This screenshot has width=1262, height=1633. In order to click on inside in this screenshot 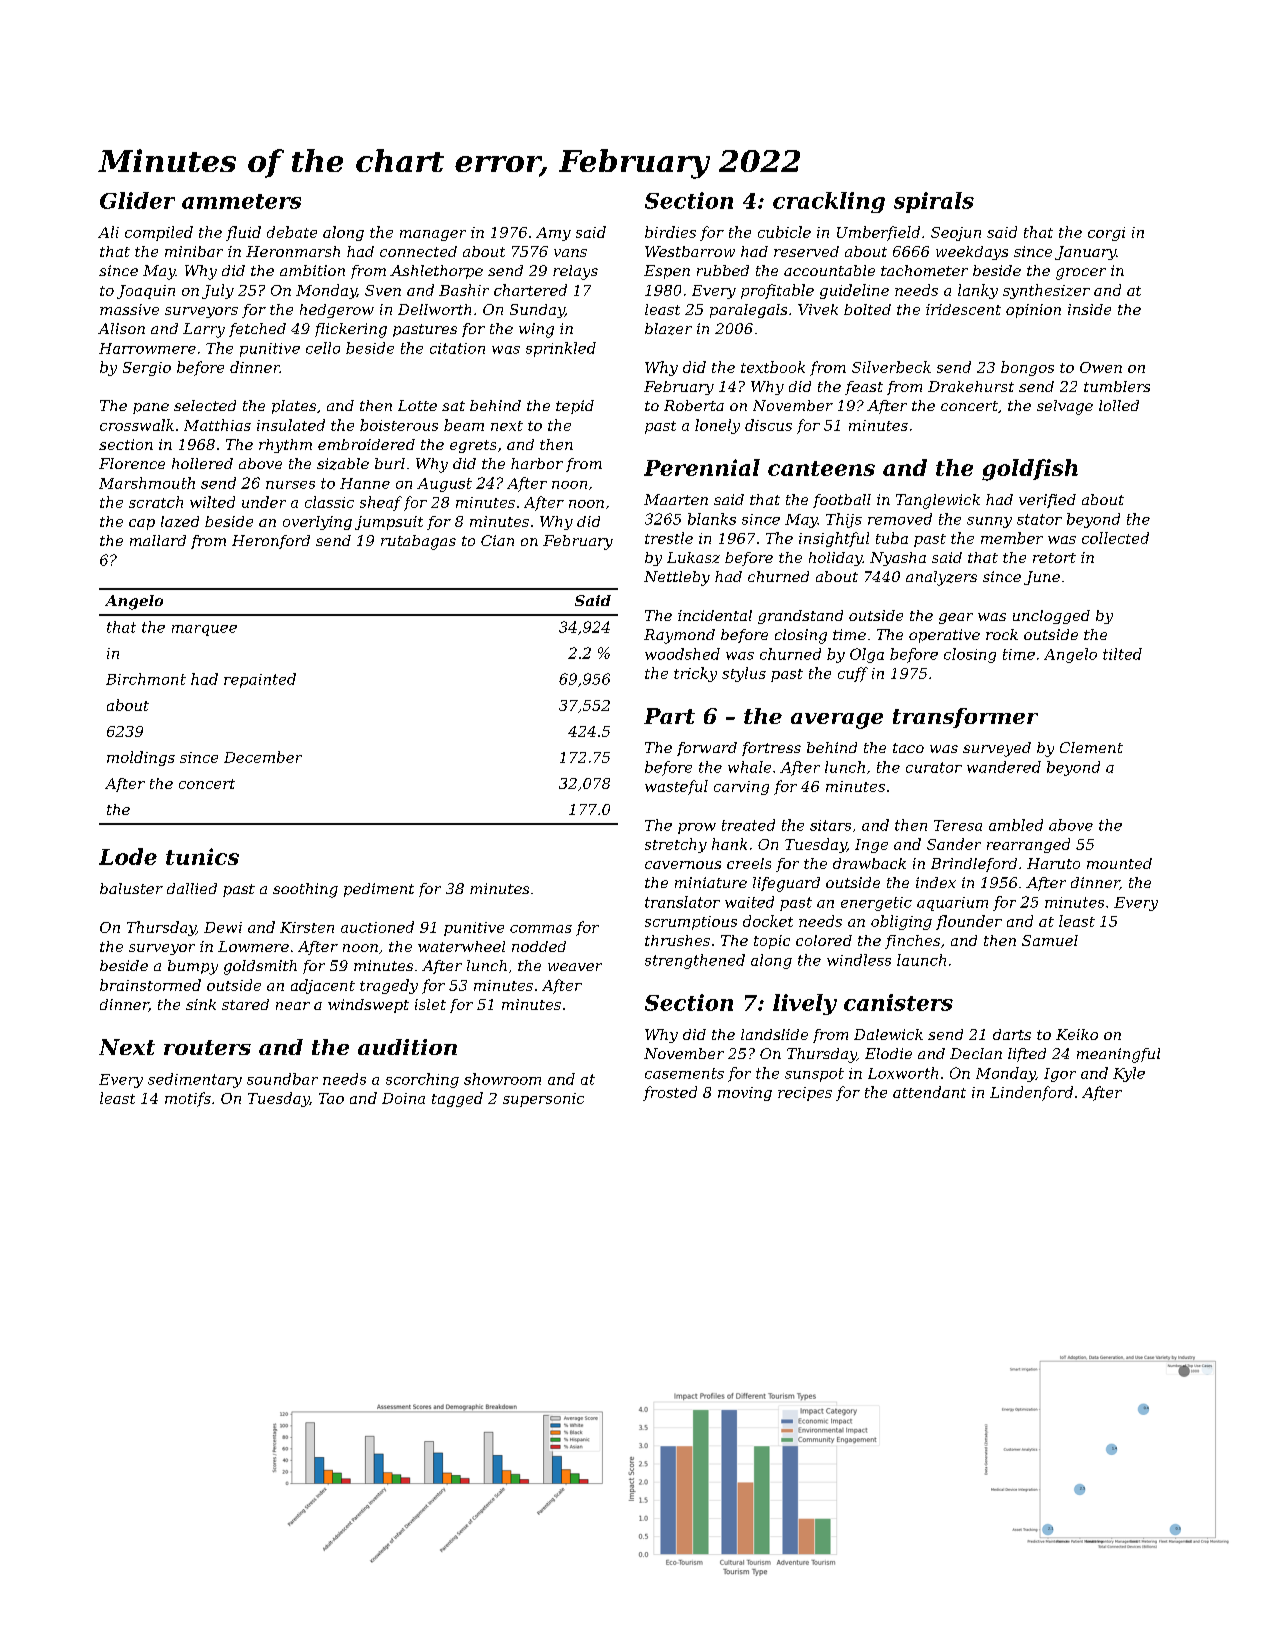, I will do `click(1089, 309)`.
